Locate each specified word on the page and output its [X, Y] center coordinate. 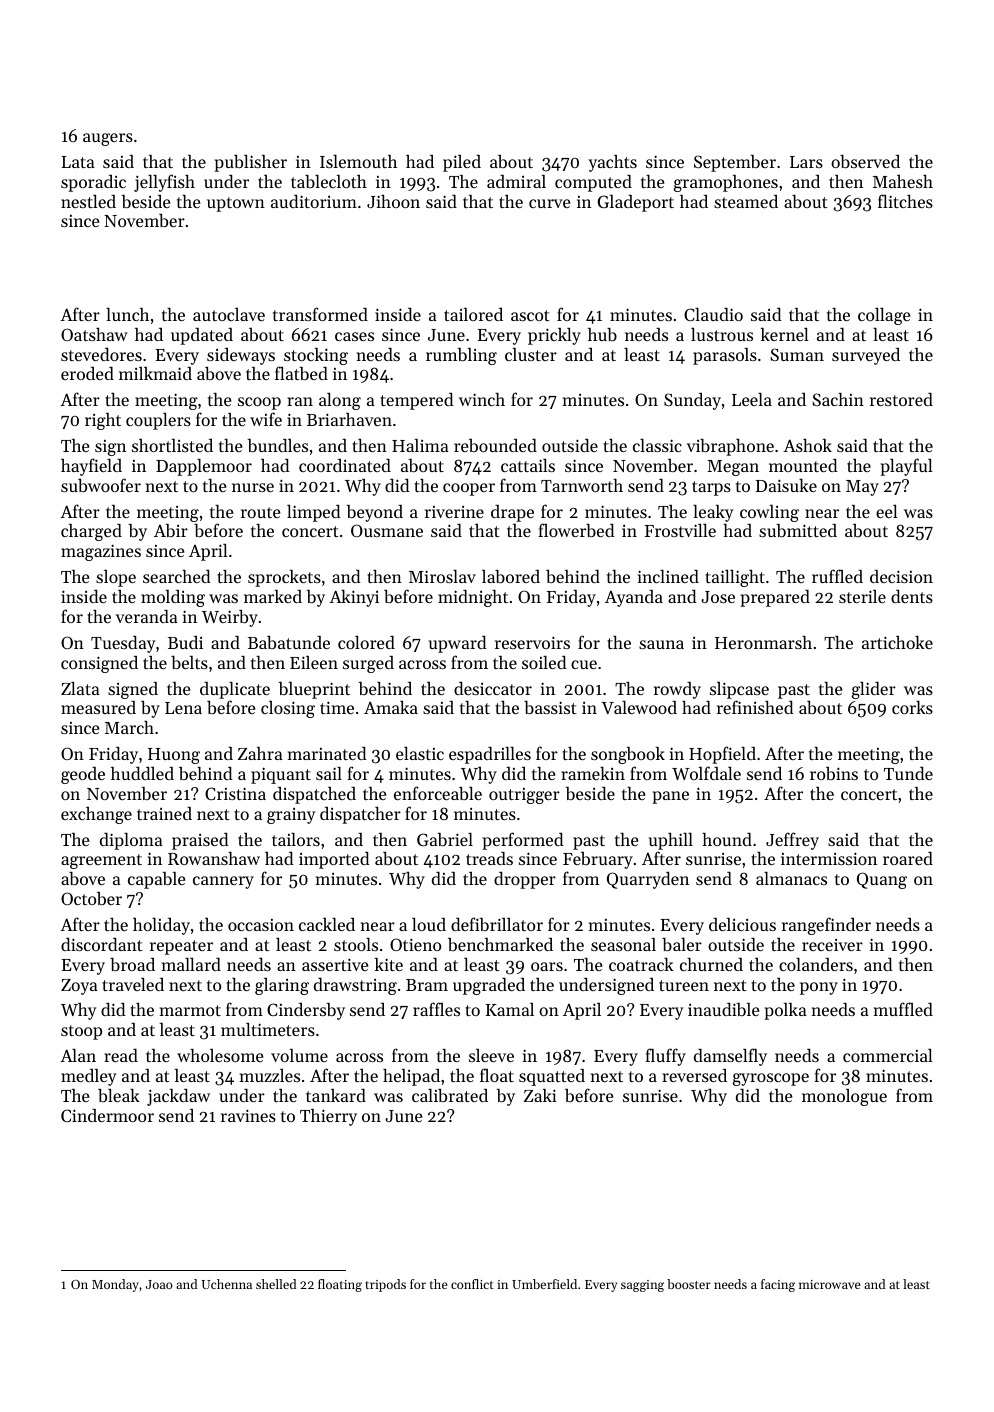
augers [108, 139]
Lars [806, 162]
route [260, 512]
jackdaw [178, 1097]
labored [511, 576]
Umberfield [544, 1284]
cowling [769, 513]
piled [462, 163]
